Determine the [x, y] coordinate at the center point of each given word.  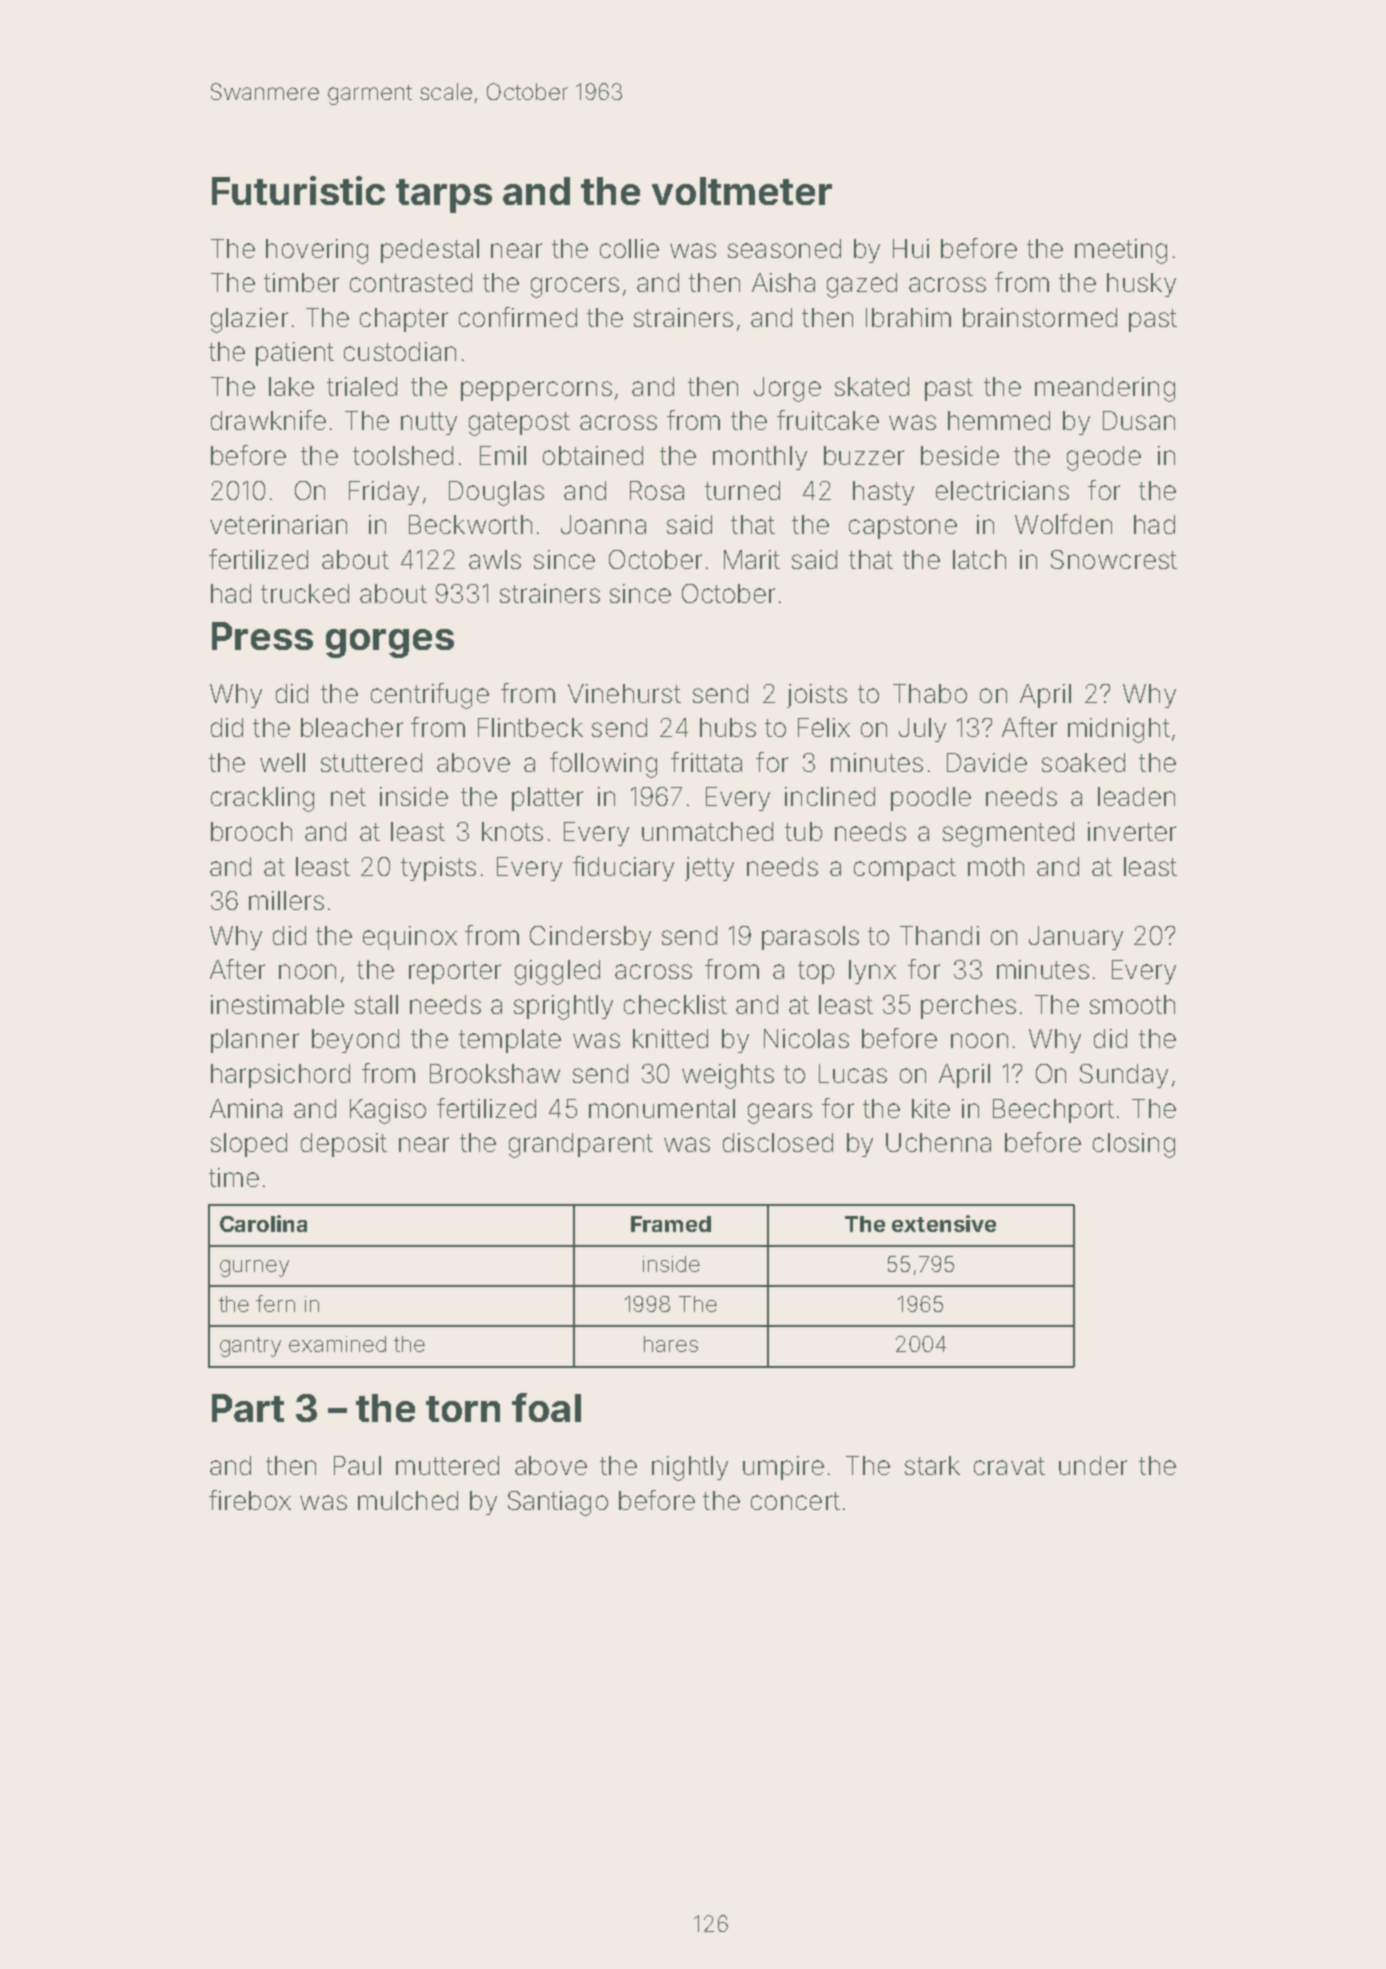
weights [728, 1076]
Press [262, 636]
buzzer [864, 455]
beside [960, 455]
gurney [254, 1268]
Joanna [603, 524]
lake [291, 386]
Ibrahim [908, 317]
